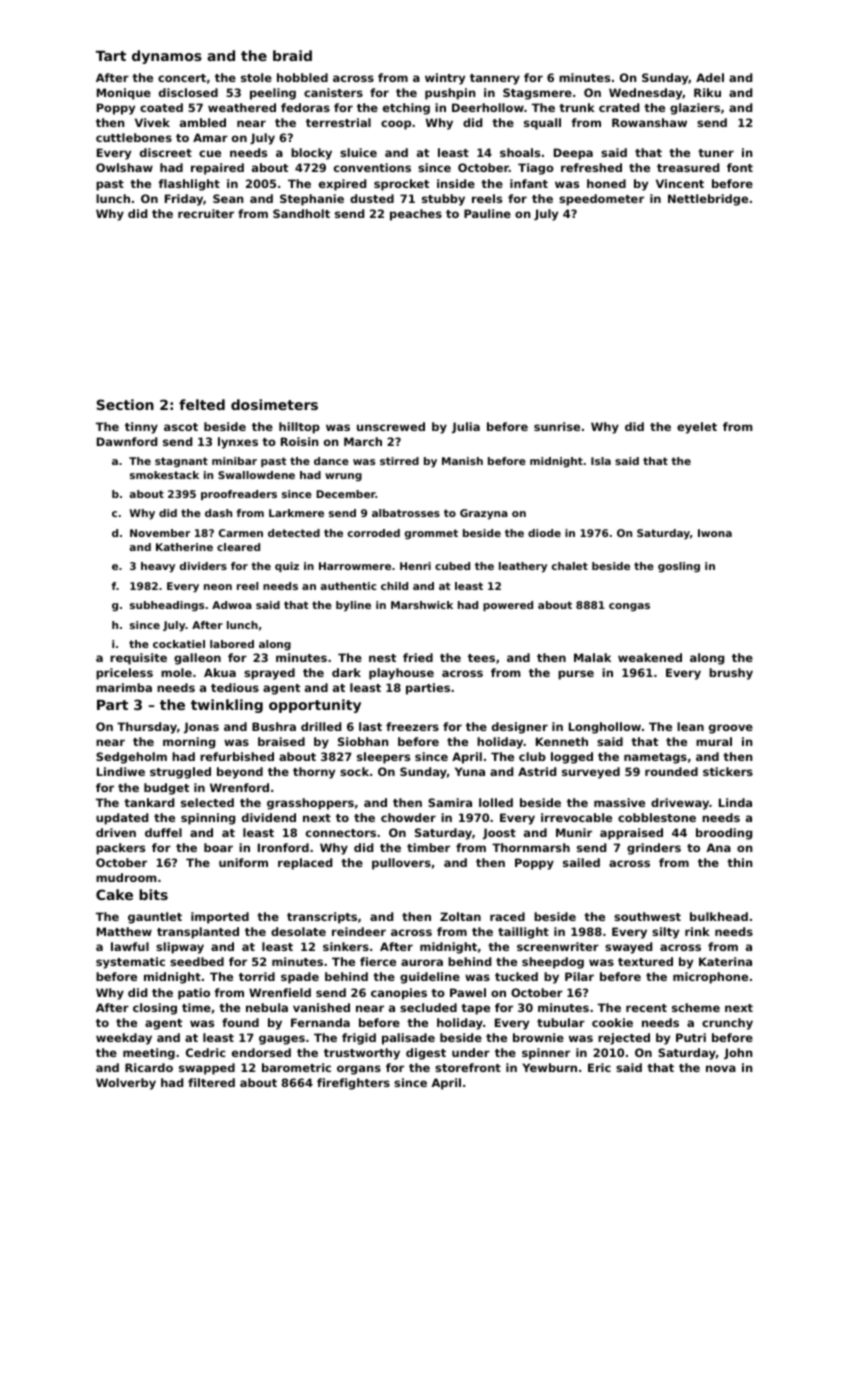  Describe the element at coordinates (619, 107) in the screenshot. I see `crated` at that location.
